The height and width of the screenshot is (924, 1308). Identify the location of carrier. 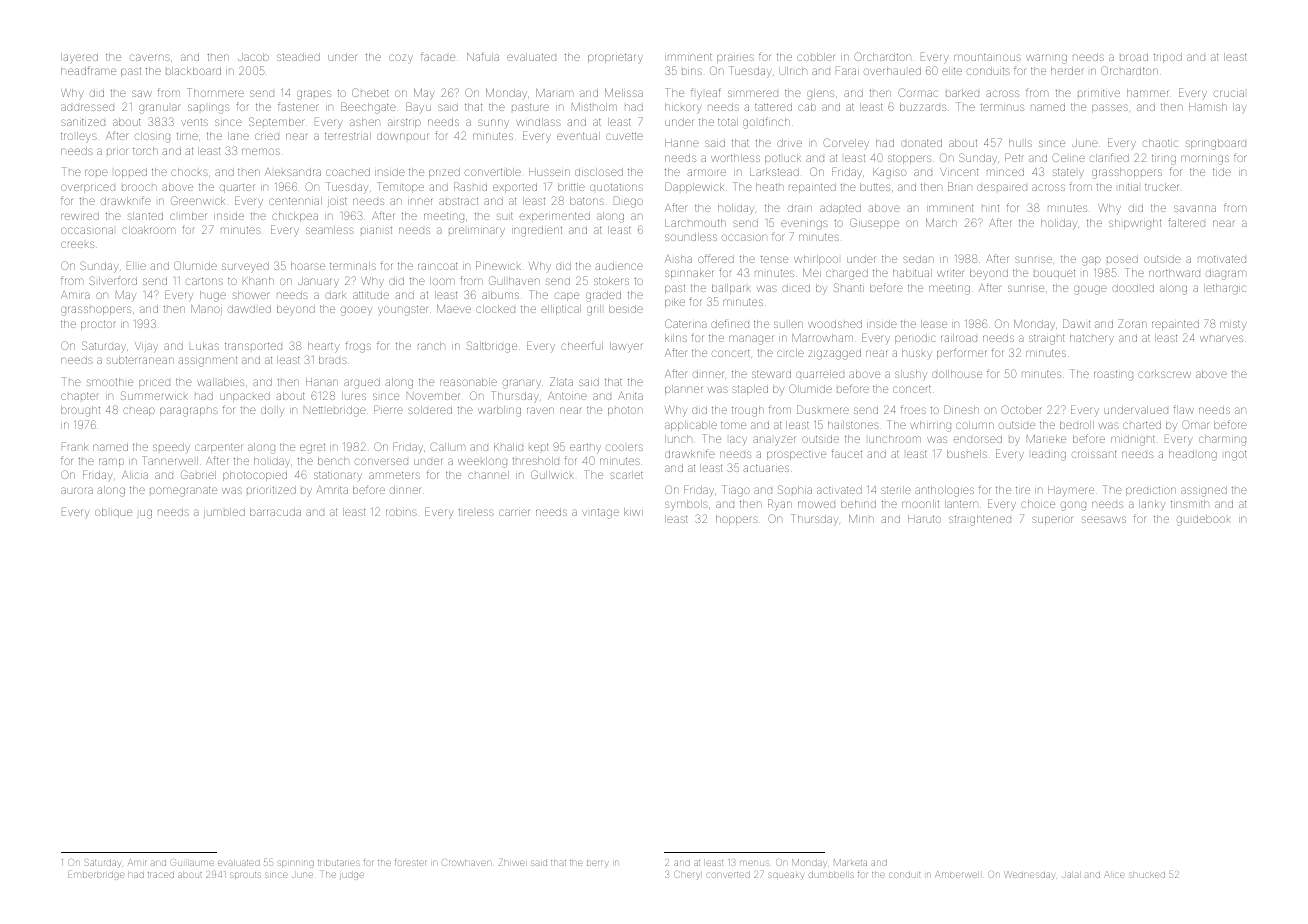
(514, 512).
